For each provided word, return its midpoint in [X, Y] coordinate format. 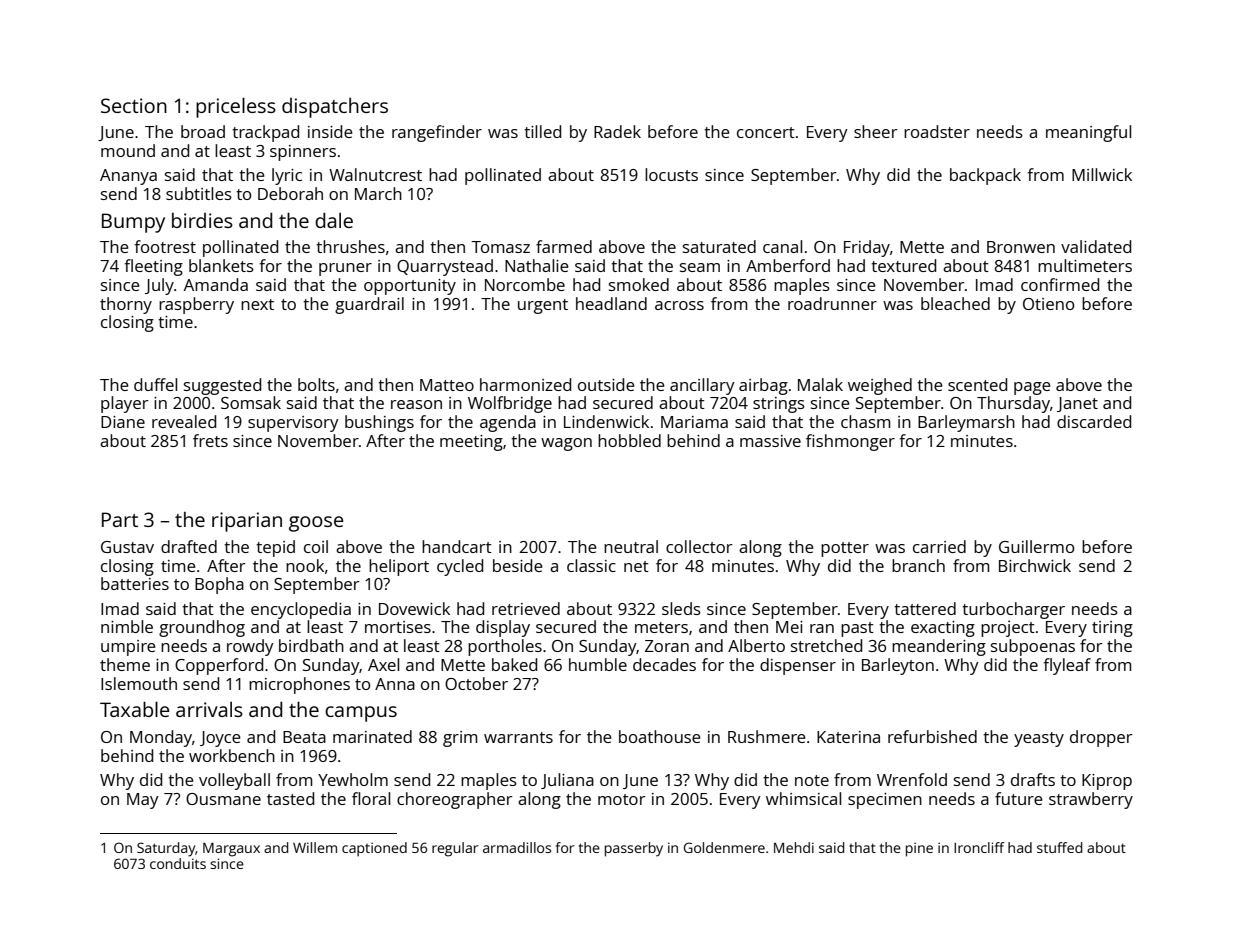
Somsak [251, 402]
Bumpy [133, 223]
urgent [543, 306]
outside [606, 384]
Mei [789, 627]
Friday [867, 248]
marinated [372, 736]
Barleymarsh [966, 423]
